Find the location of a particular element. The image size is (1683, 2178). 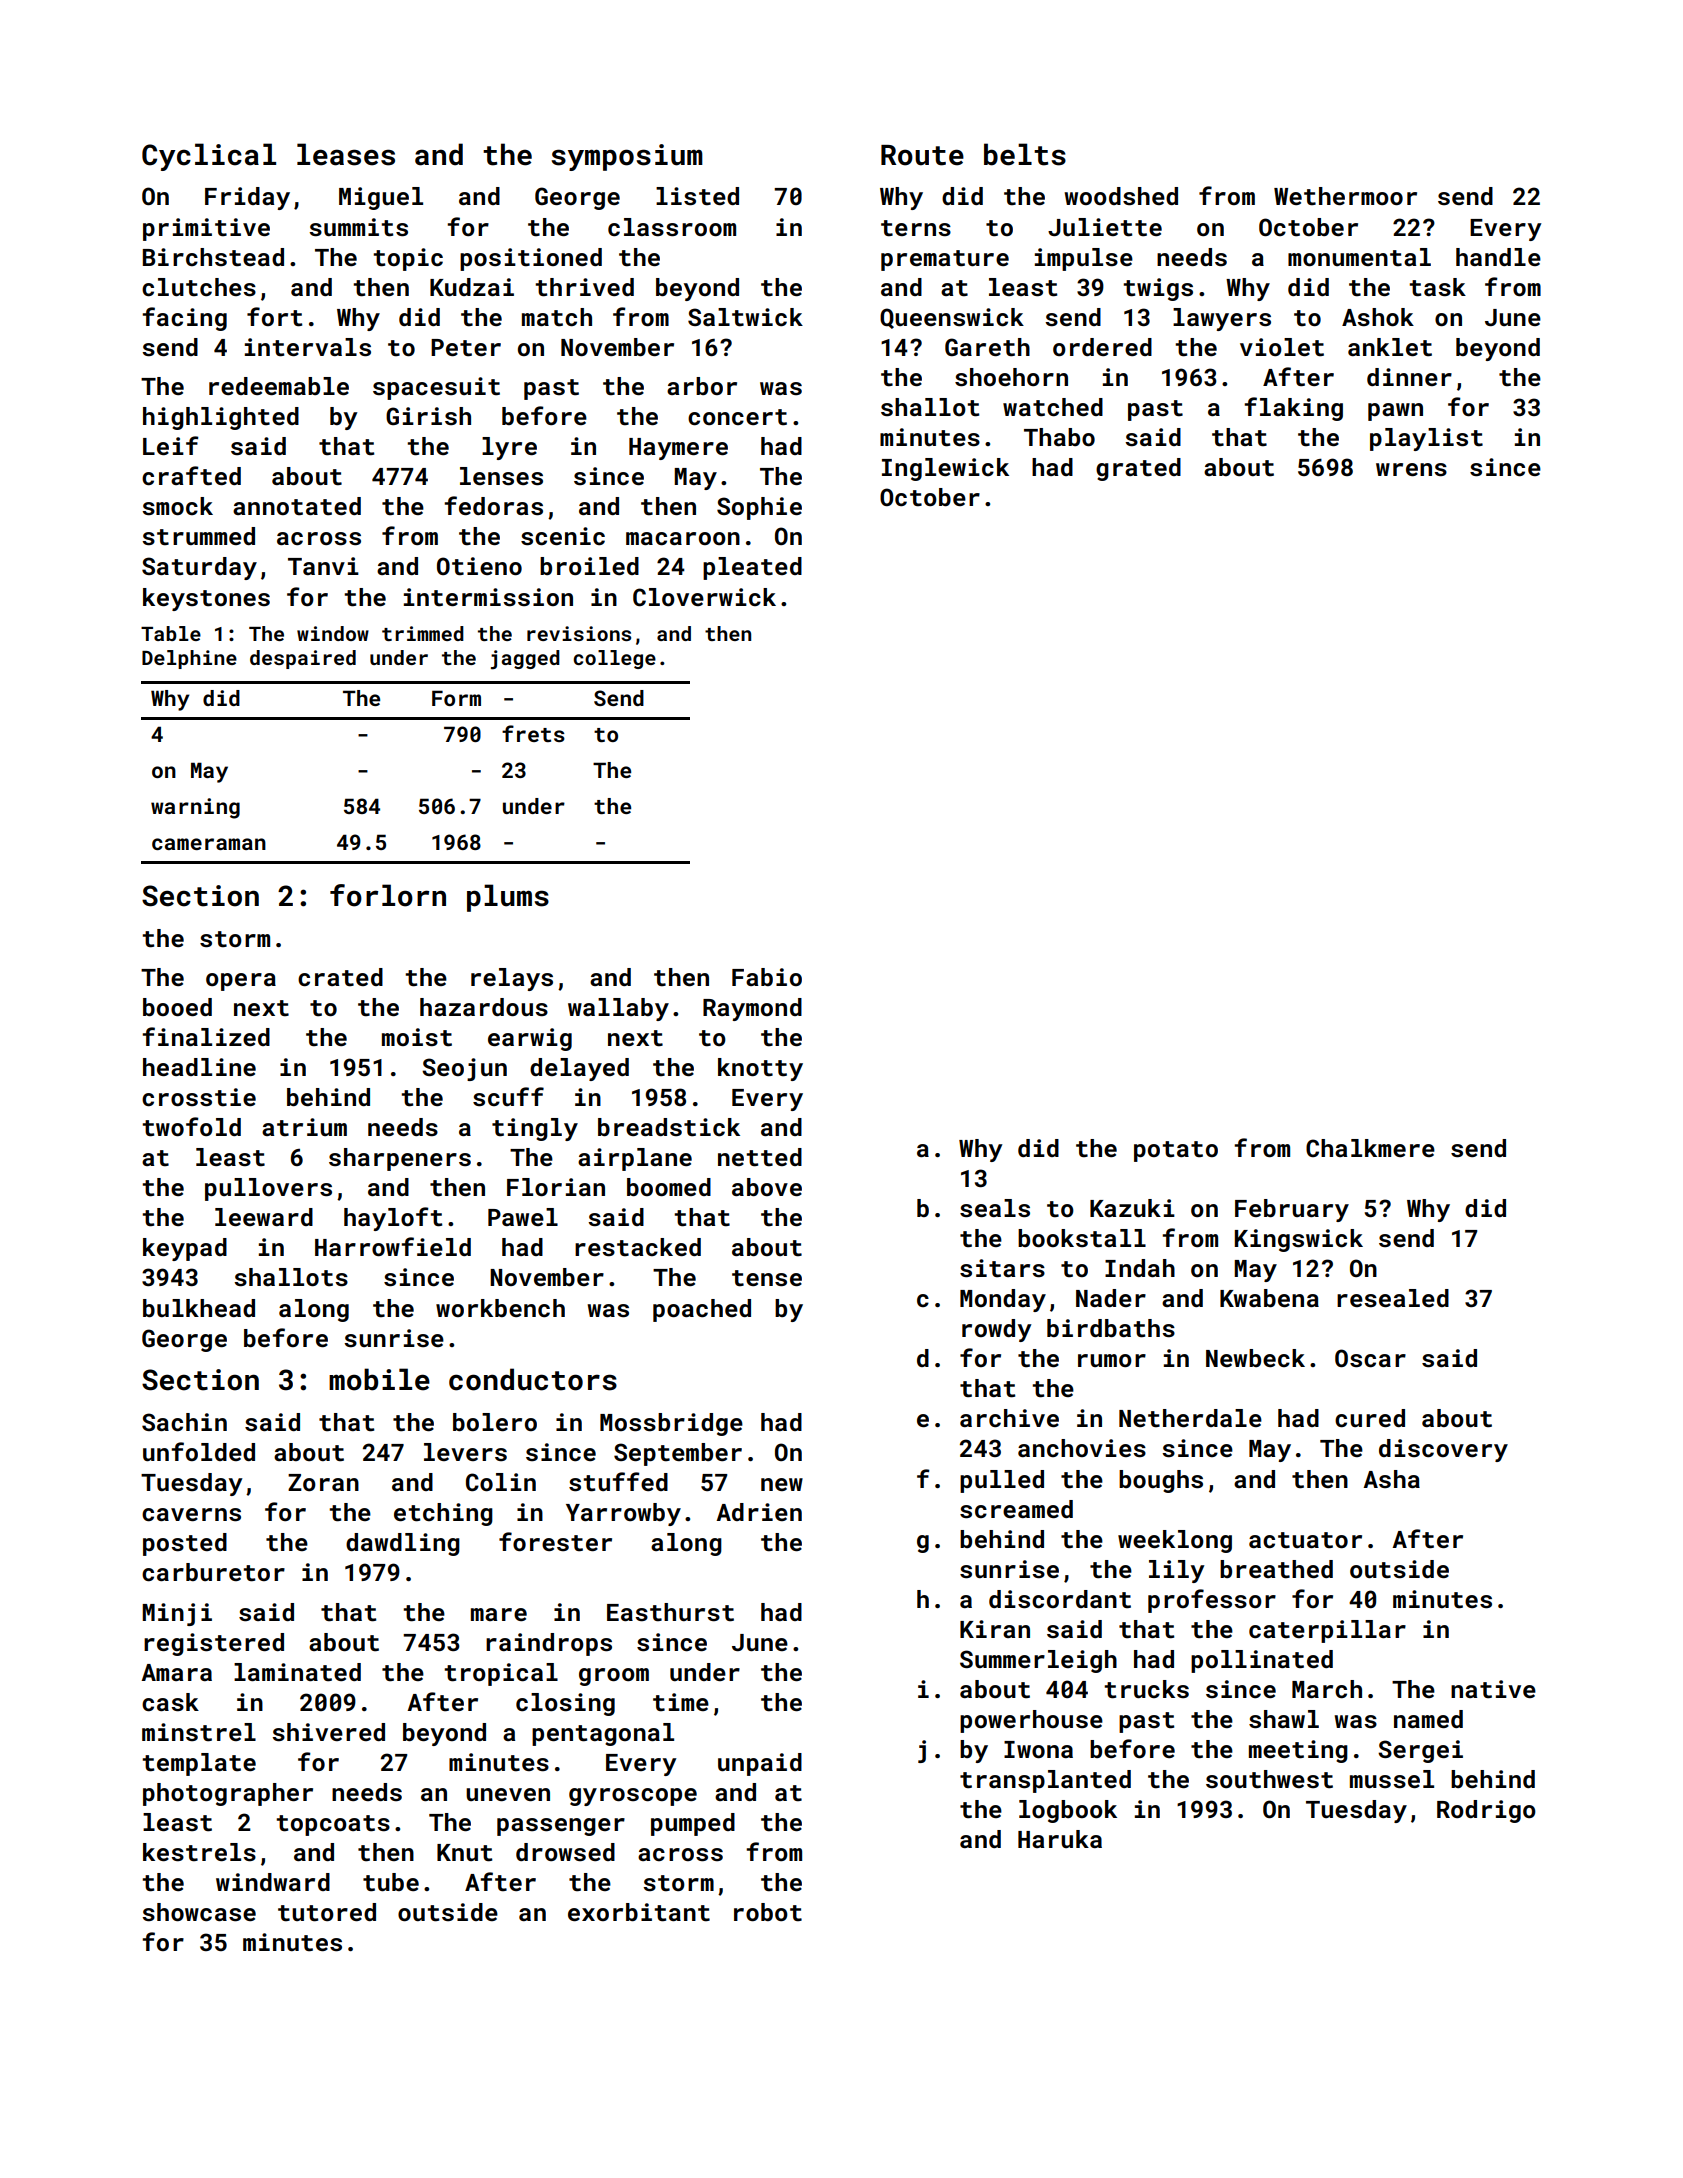

clutches is located at coordinates (199, 287).
